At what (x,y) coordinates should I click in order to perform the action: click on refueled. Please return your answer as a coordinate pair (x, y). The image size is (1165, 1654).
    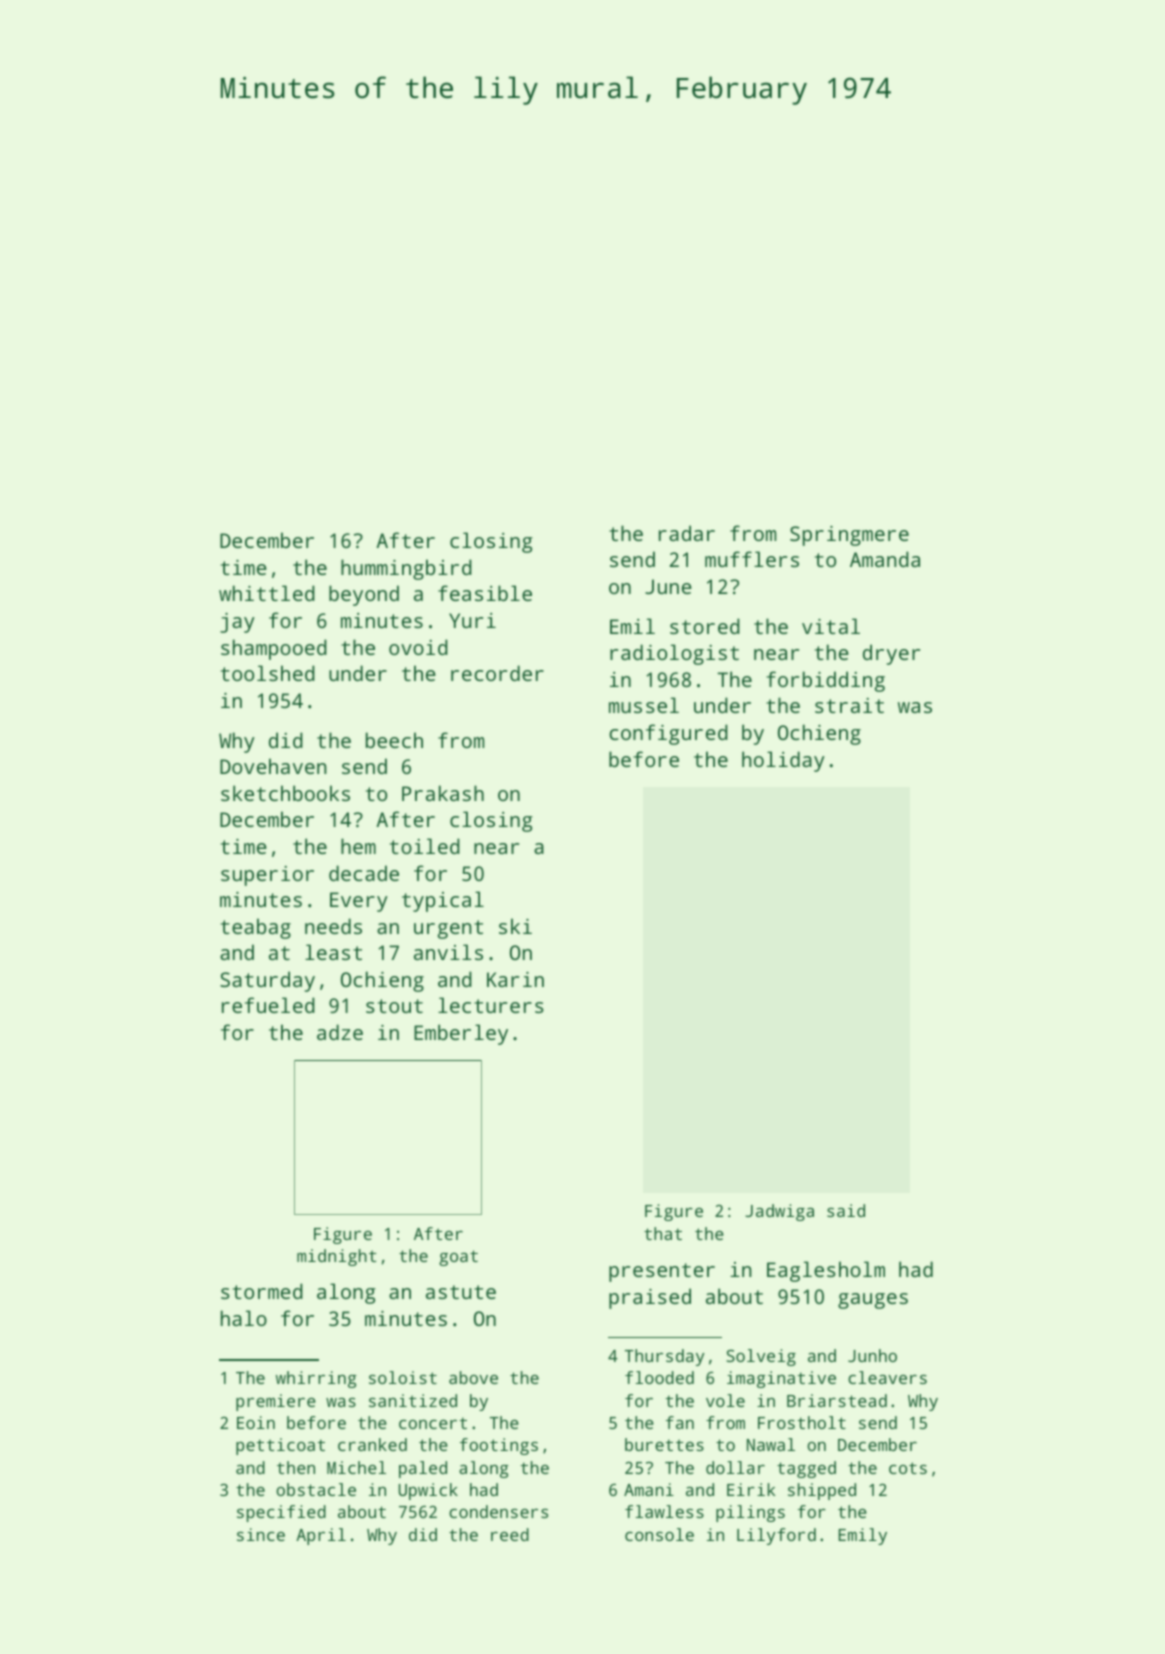
    Looking at the image, I should click on (268, 1005).
